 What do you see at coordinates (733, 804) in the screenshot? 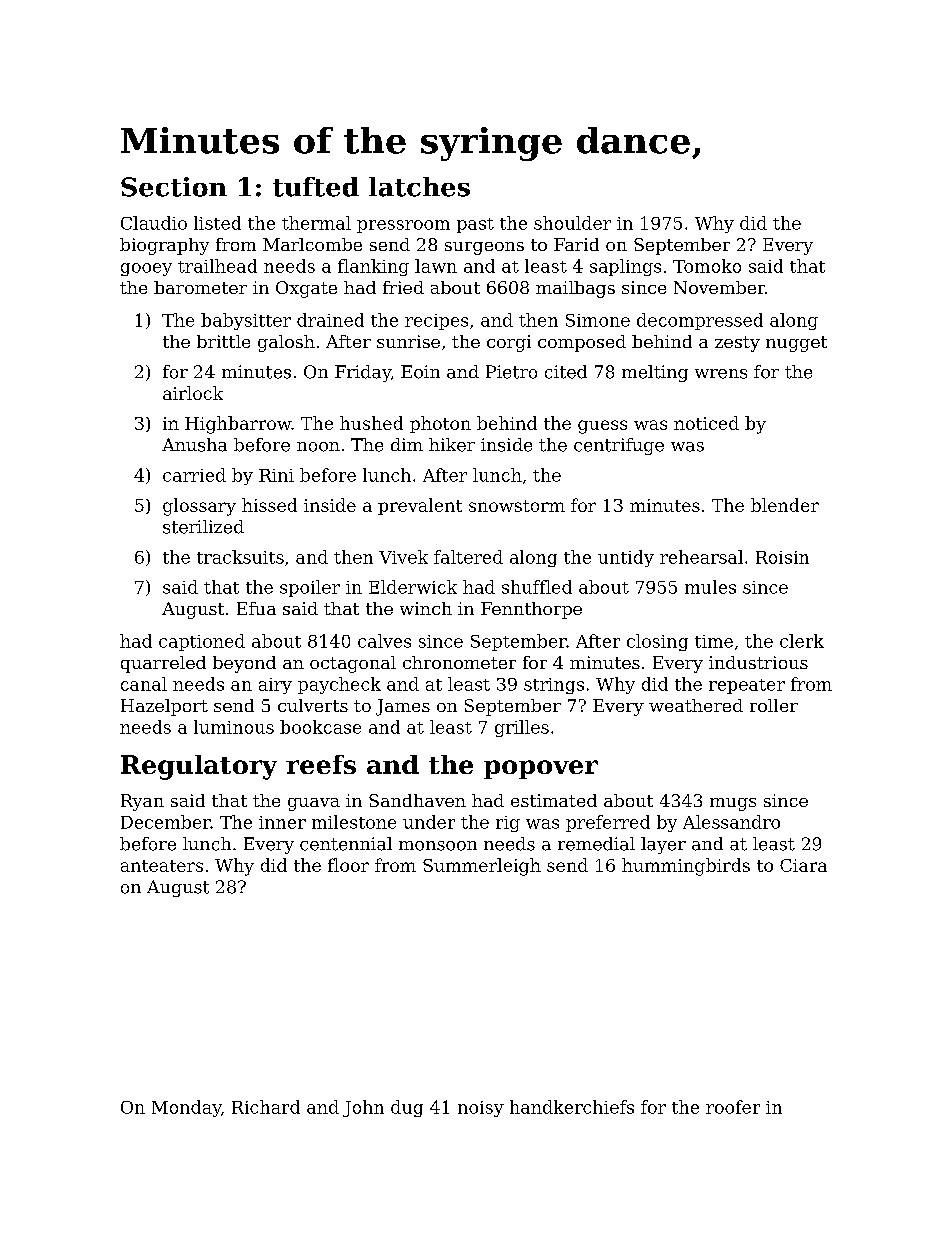
I see `mugs` at bounding box center [733, 804].
